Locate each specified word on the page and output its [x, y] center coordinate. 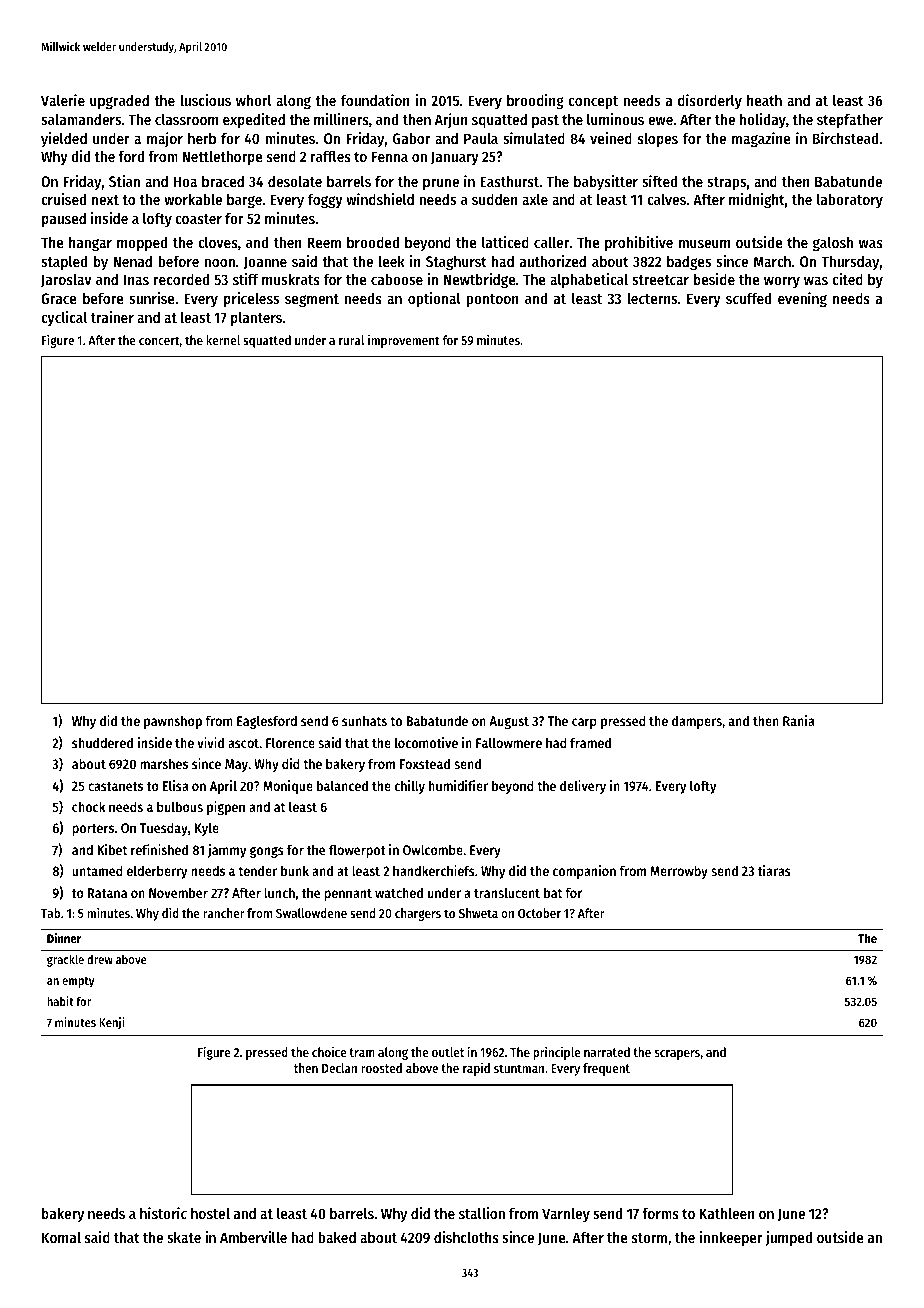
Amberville [253, 1237]
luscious [205, 100]
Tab [50, 913]
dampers [697, 722]
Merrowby [679, 872]
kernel [223, 340]
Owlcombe [433, 849]
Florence [290, 742]
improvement [404, 341]
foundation [375, 100]
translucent [507, 892]
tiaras [774, 870]
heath [764, 100]
